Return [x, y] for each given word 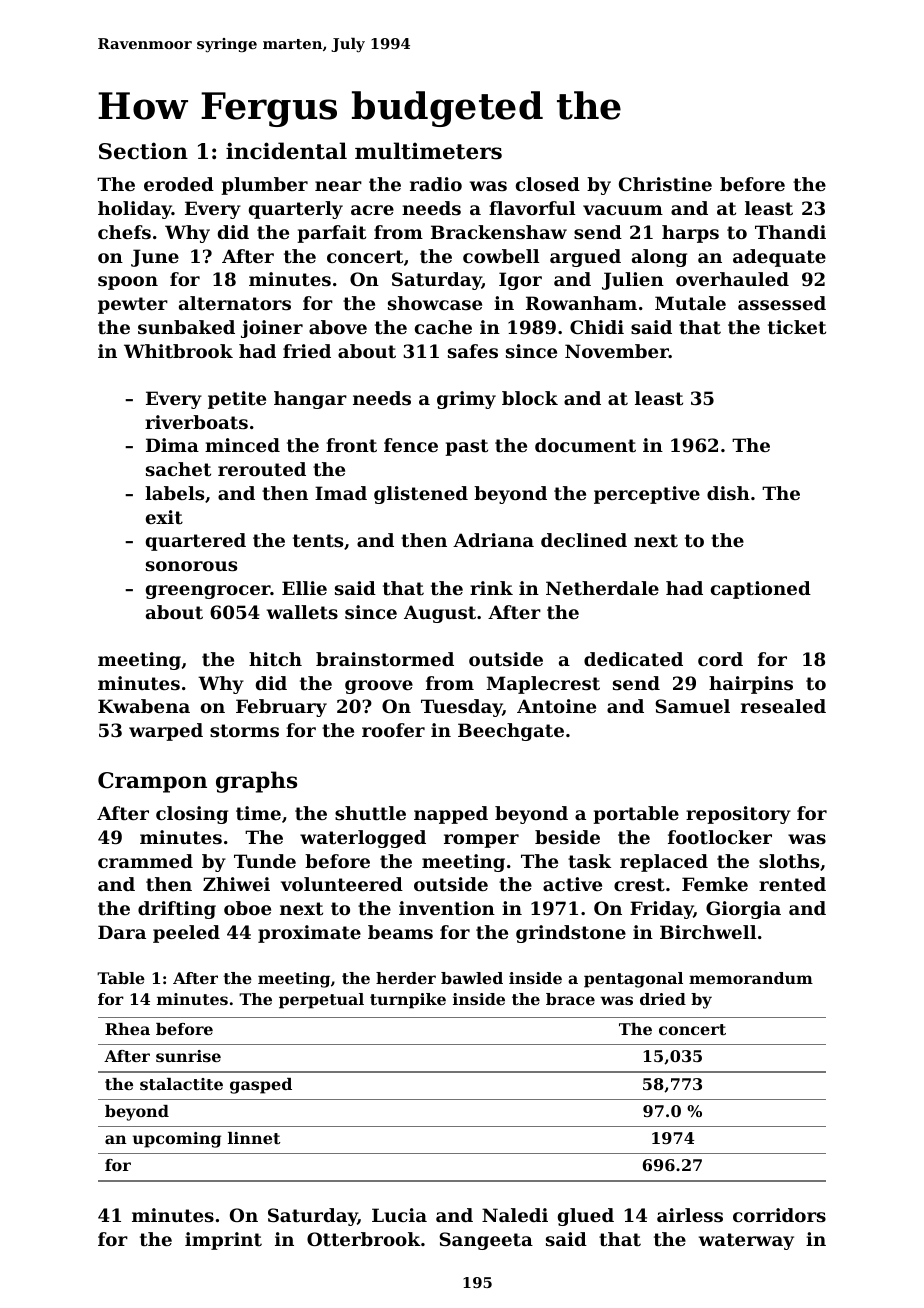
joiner [272, 329]
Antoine [556, 706]
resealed [783, 706]
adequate [779, 258]
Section [143, 151]
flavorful [532, 208]
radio [436, 184]
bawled [472, 978]
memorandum [751, 978]
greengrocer [208, 592]
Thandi [790, 232]
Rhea [127, 1029]
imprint [223, 1241]
